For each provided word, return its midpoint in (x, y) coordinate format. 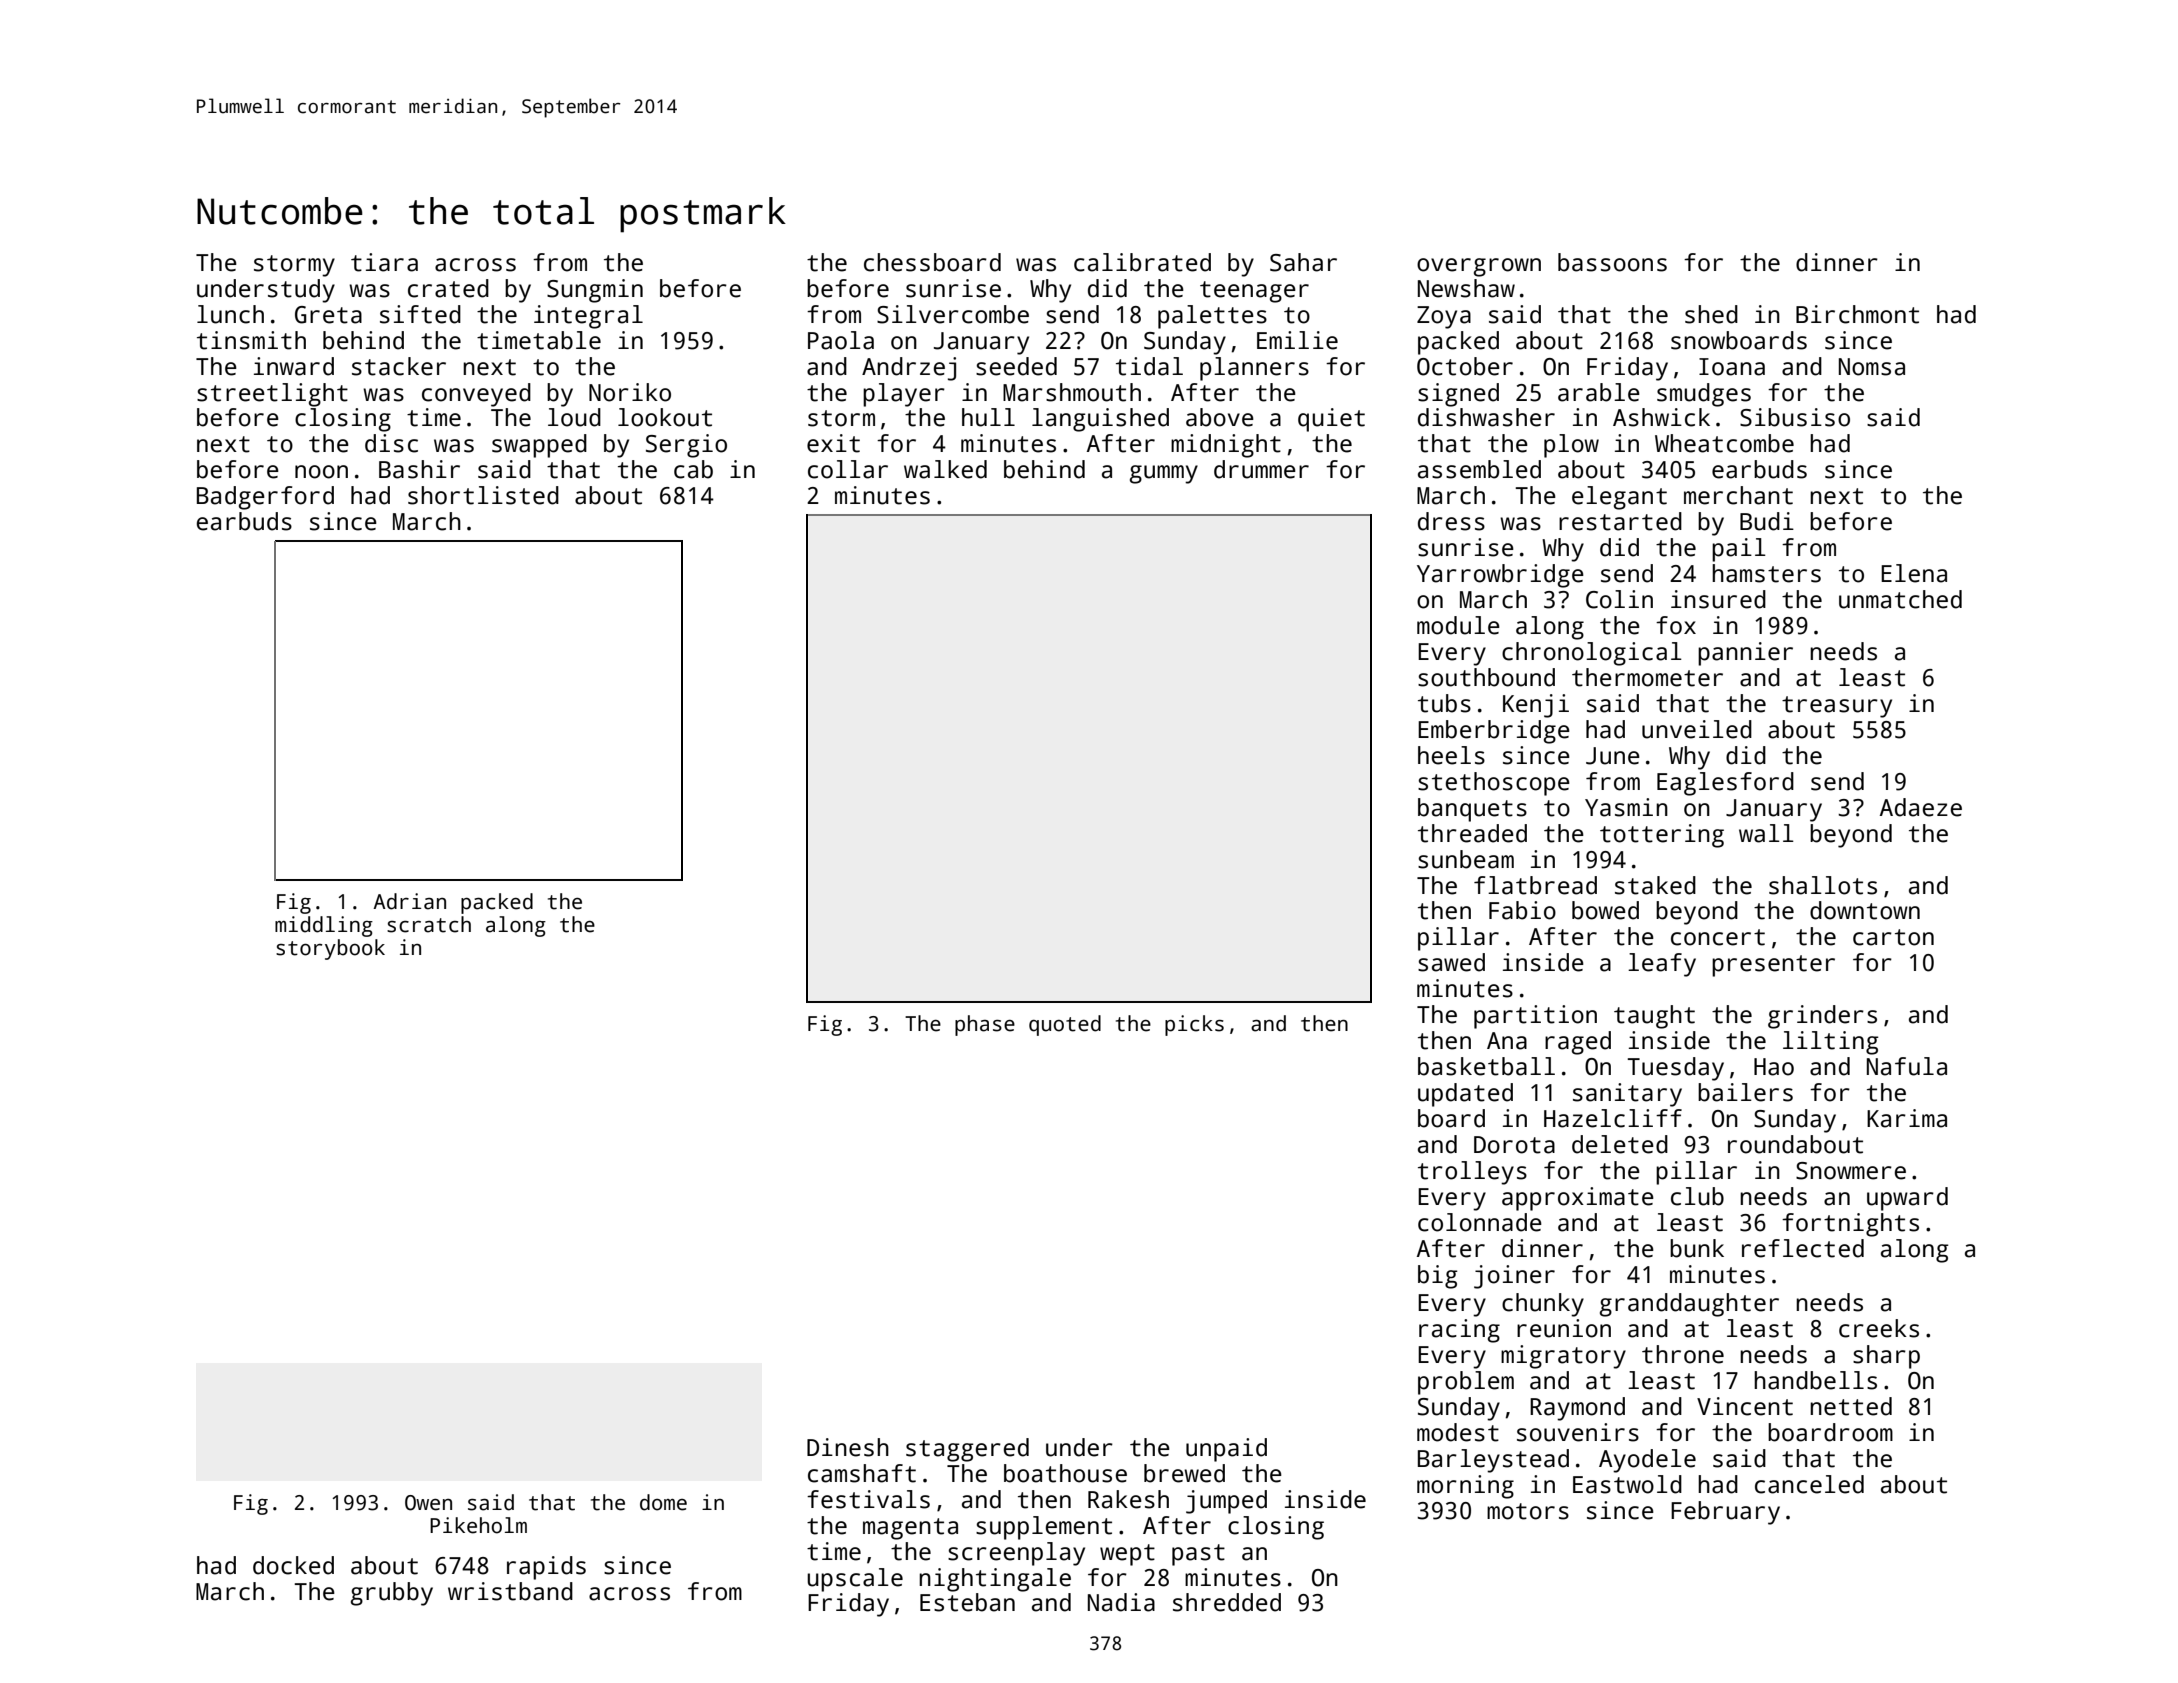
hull (988, 417)
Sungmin (595, 291)
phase (985, 1025)
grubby (392, 1594)
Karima (1907, 1118)
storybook (330, 949)
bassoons (1612, 262)
